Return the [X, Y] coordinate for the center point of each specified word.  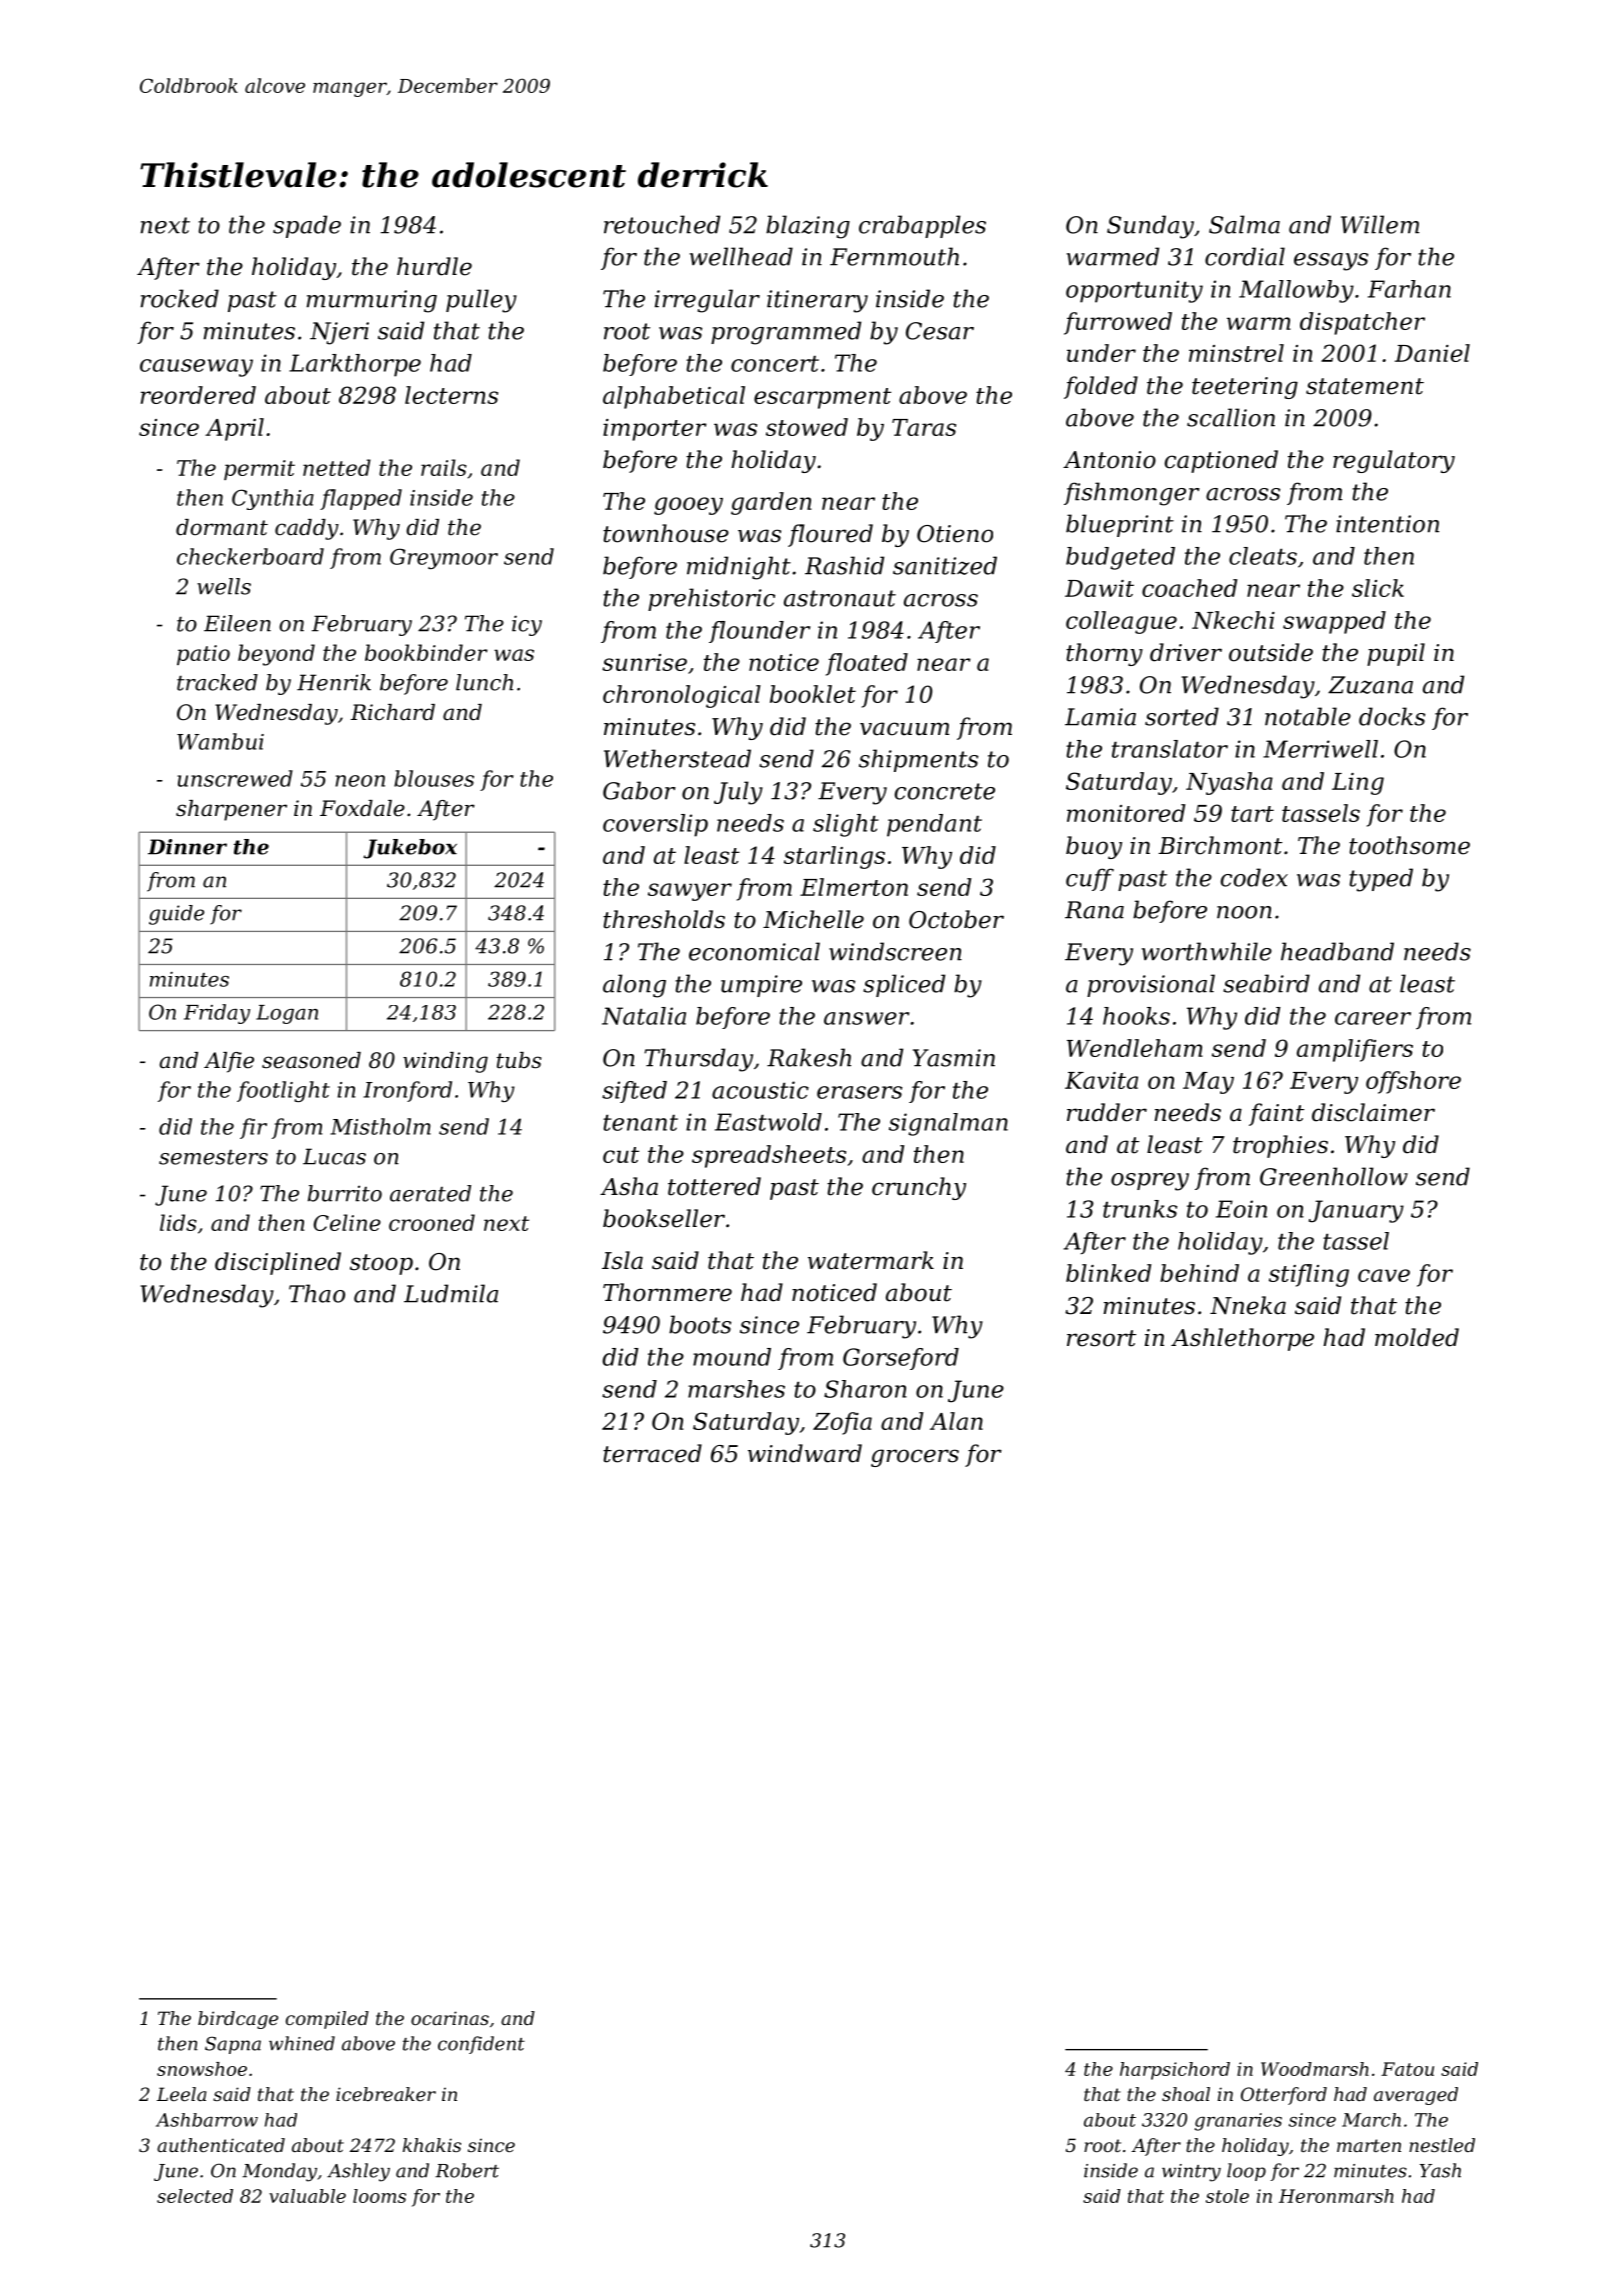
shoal [1186, 2094]
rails [444, 467]
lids [178, 1222]
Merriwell [1320, 749]
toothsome [1409, 845]
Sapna [233, 2045]
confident [481, 2045]
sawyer [690, 892]
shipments [918, 760]
